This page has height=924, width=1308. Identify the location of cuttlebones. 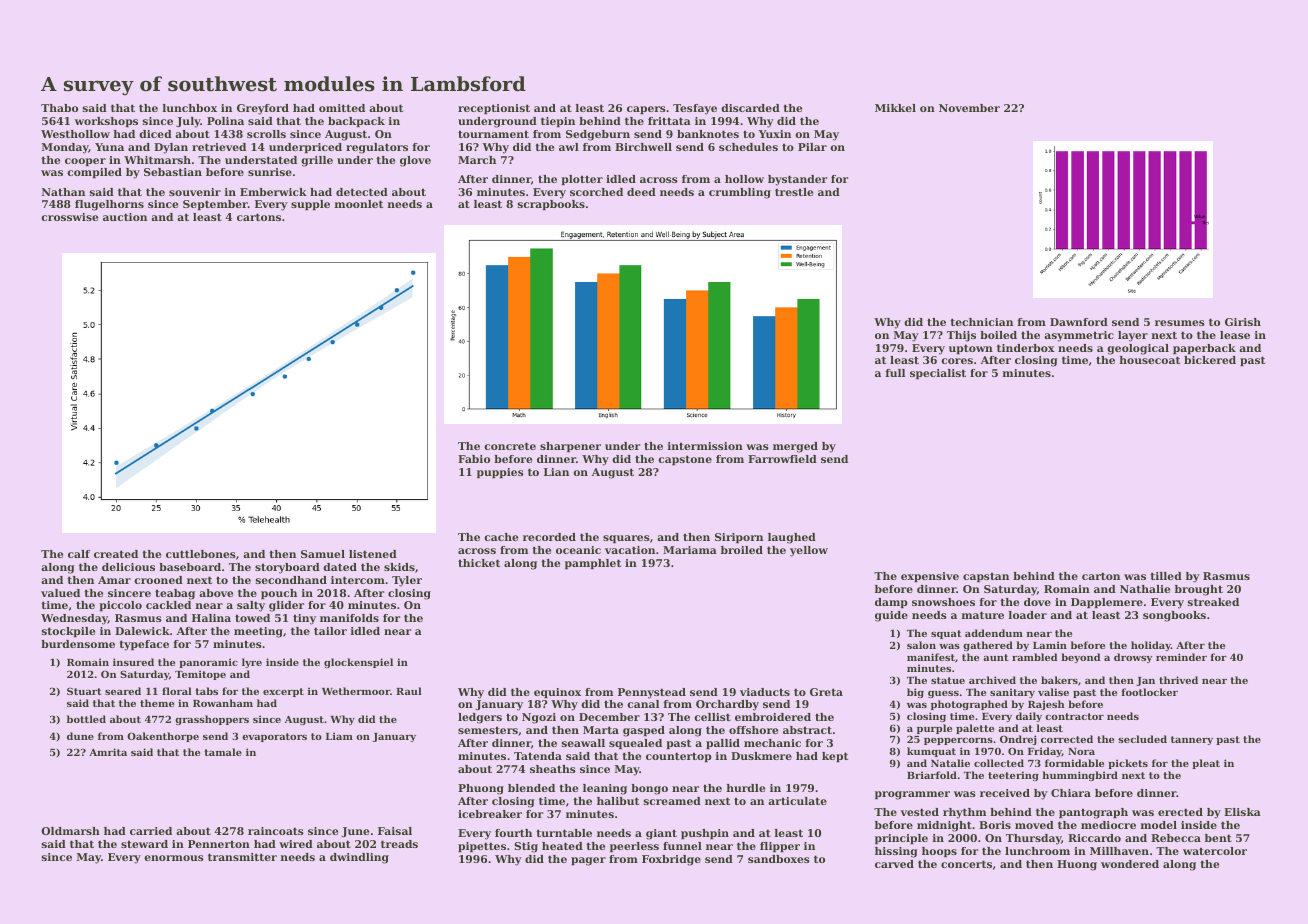
(201, 554).
